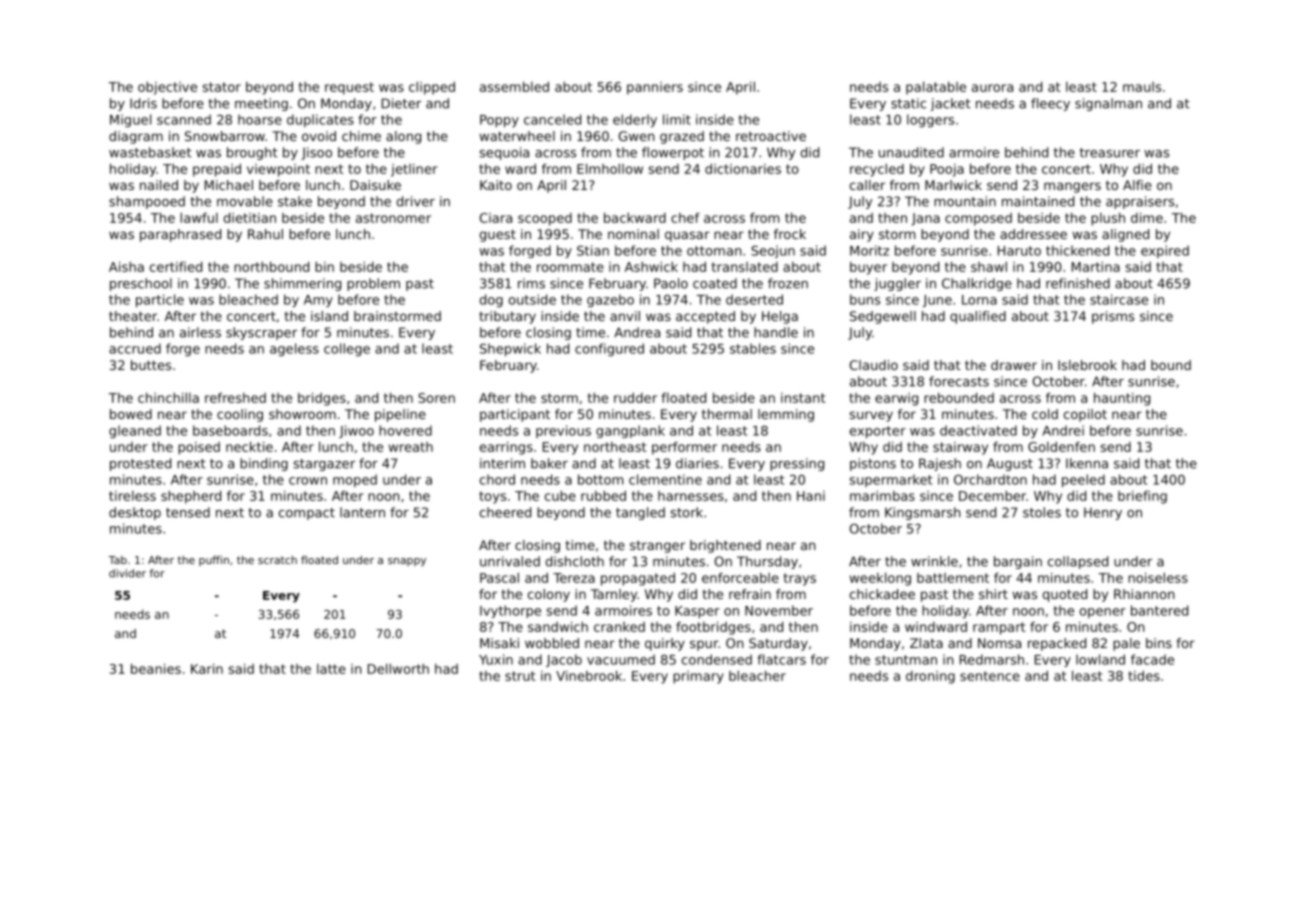  What do you see at coordinates (640, 513) in the screenshot?
I see `tangled` at bounding box center [640, 513].
